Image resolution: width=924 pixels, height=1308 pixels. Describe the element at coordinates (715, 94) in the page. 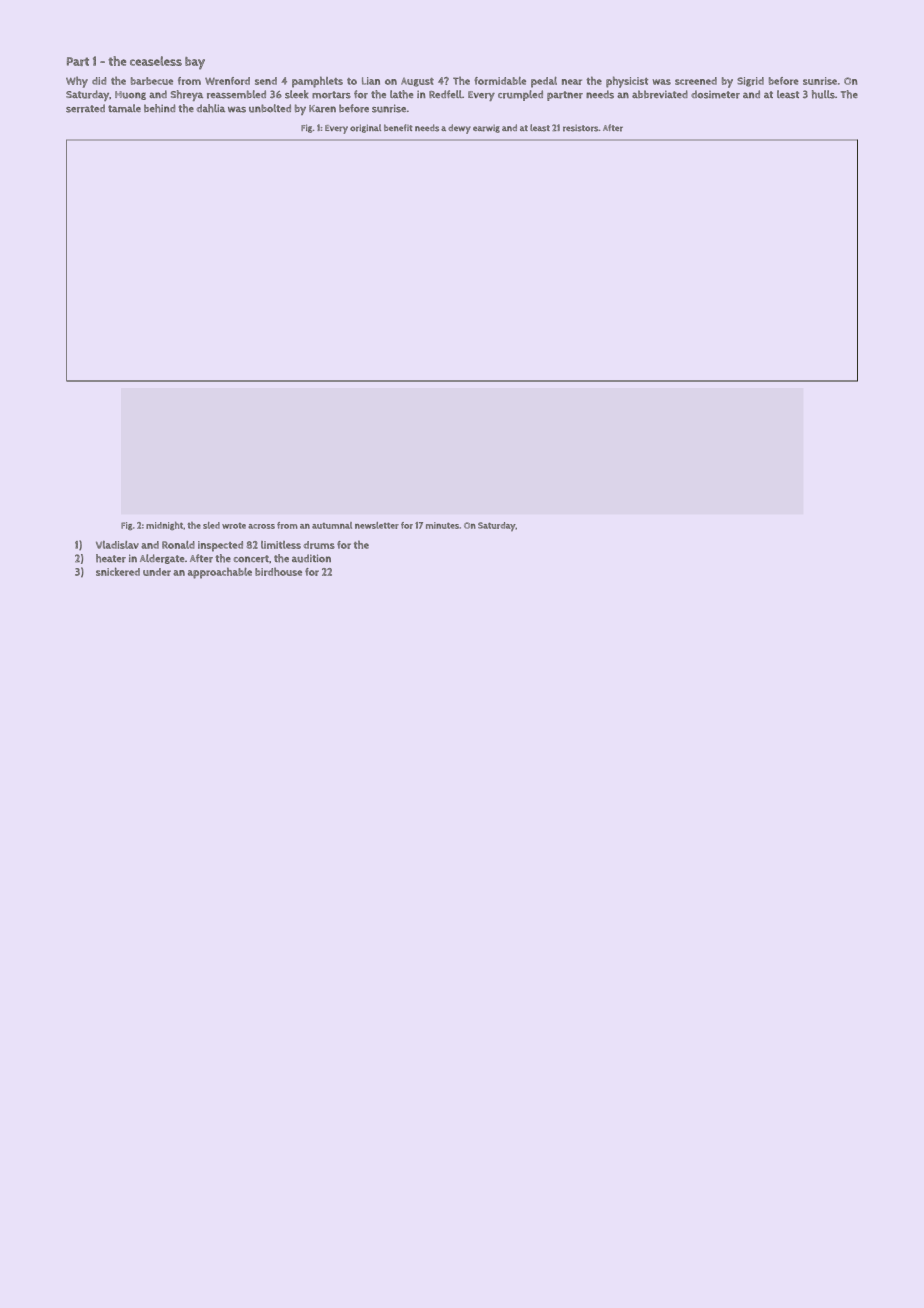

I see `dosimeter` at that location.
